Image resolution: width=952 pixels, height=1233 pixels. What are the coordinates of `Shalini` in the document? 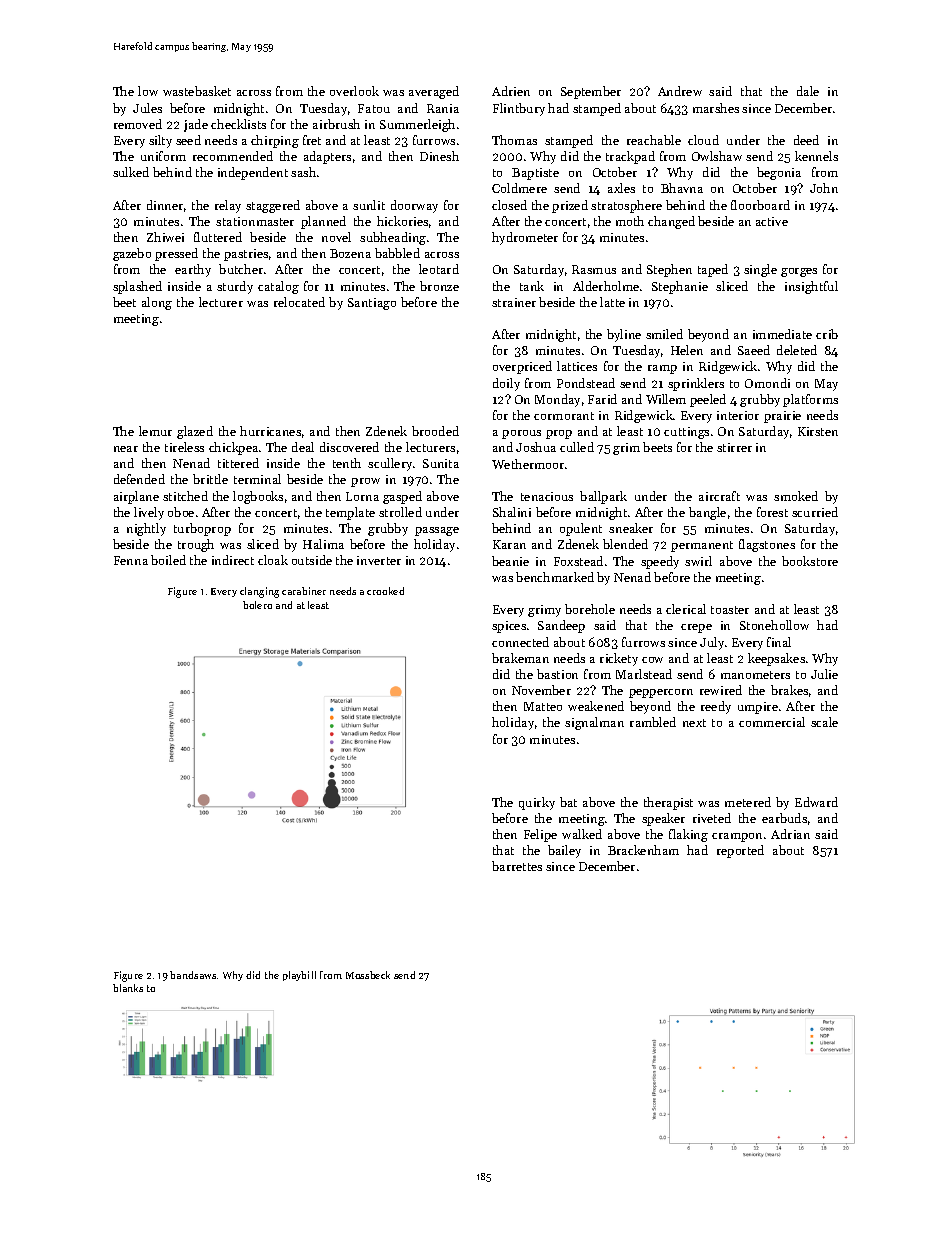 It's located at (512, 512).
